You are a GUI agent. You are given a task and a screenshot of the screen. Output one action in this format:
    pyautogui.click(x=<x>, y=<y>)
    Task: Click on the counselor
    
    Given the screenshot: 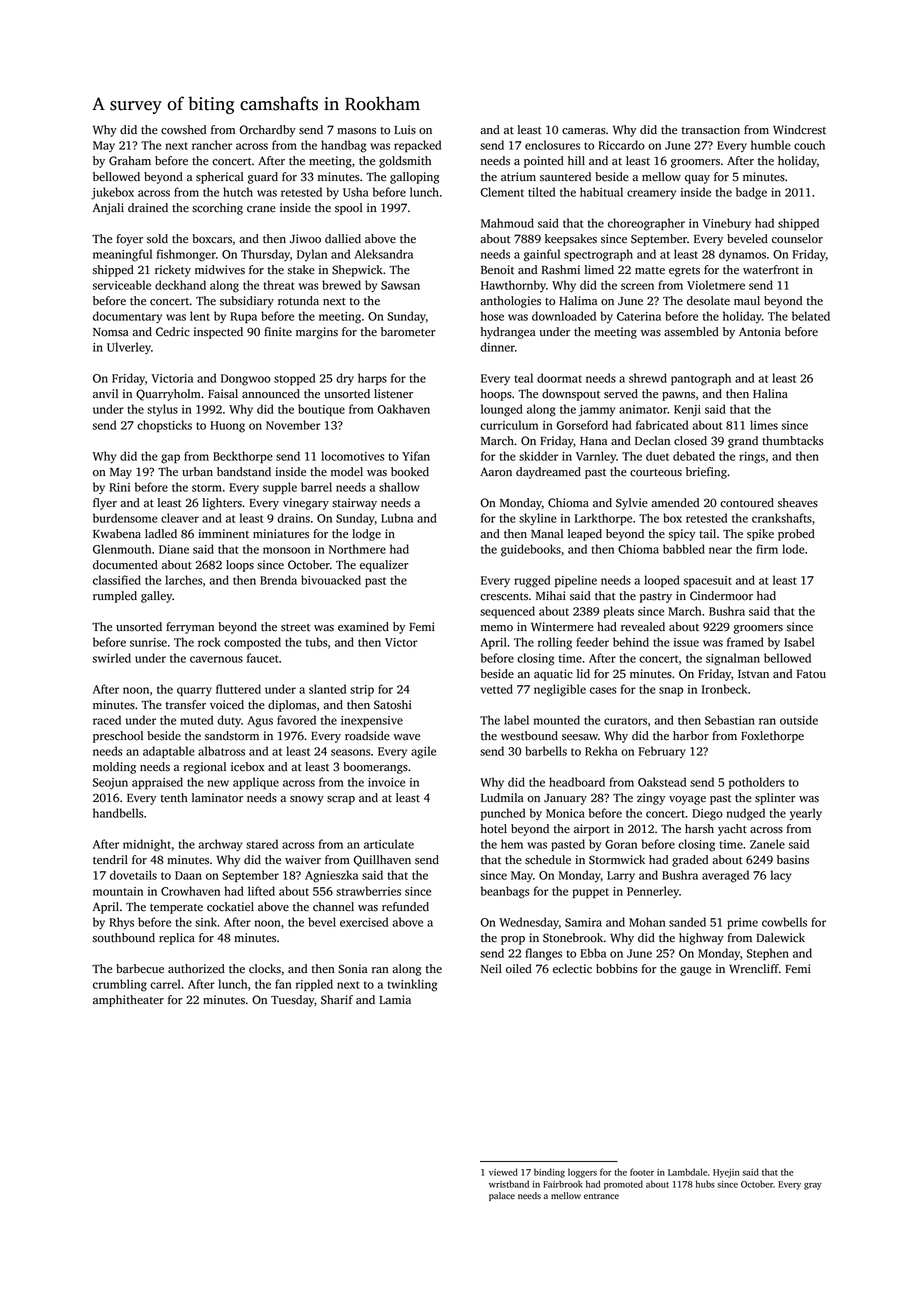 What is the action you would take?
    pyautogui.click(x=797, y=239)
